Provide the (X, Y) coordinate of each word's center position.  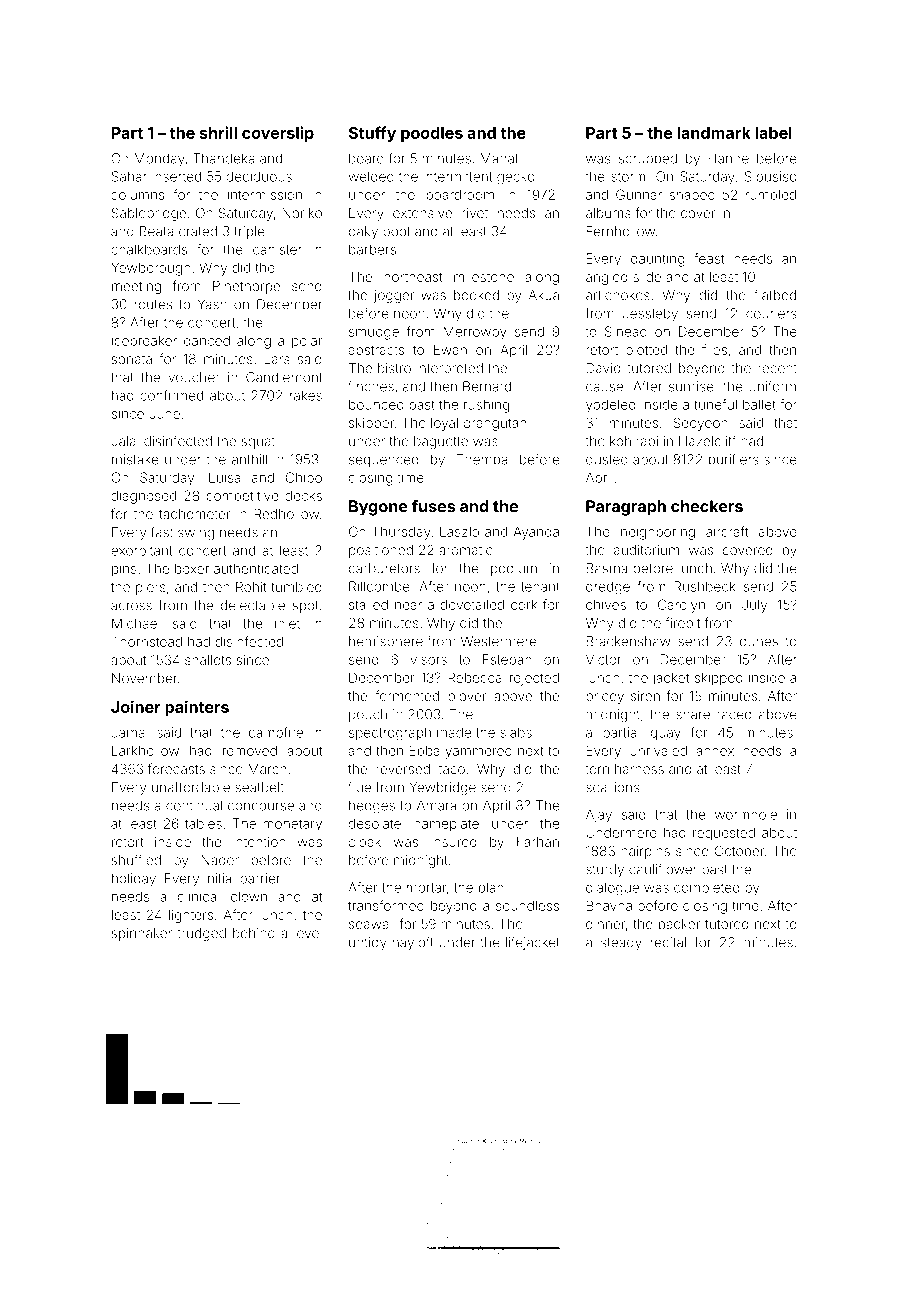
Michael (136, 623)
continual (194, 805)
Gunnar (639, 194)
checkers (707, 506)
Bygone (378, 508)
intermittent (457, 176)
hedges (372, 807)
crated (198, 231)
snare (693, 715)
